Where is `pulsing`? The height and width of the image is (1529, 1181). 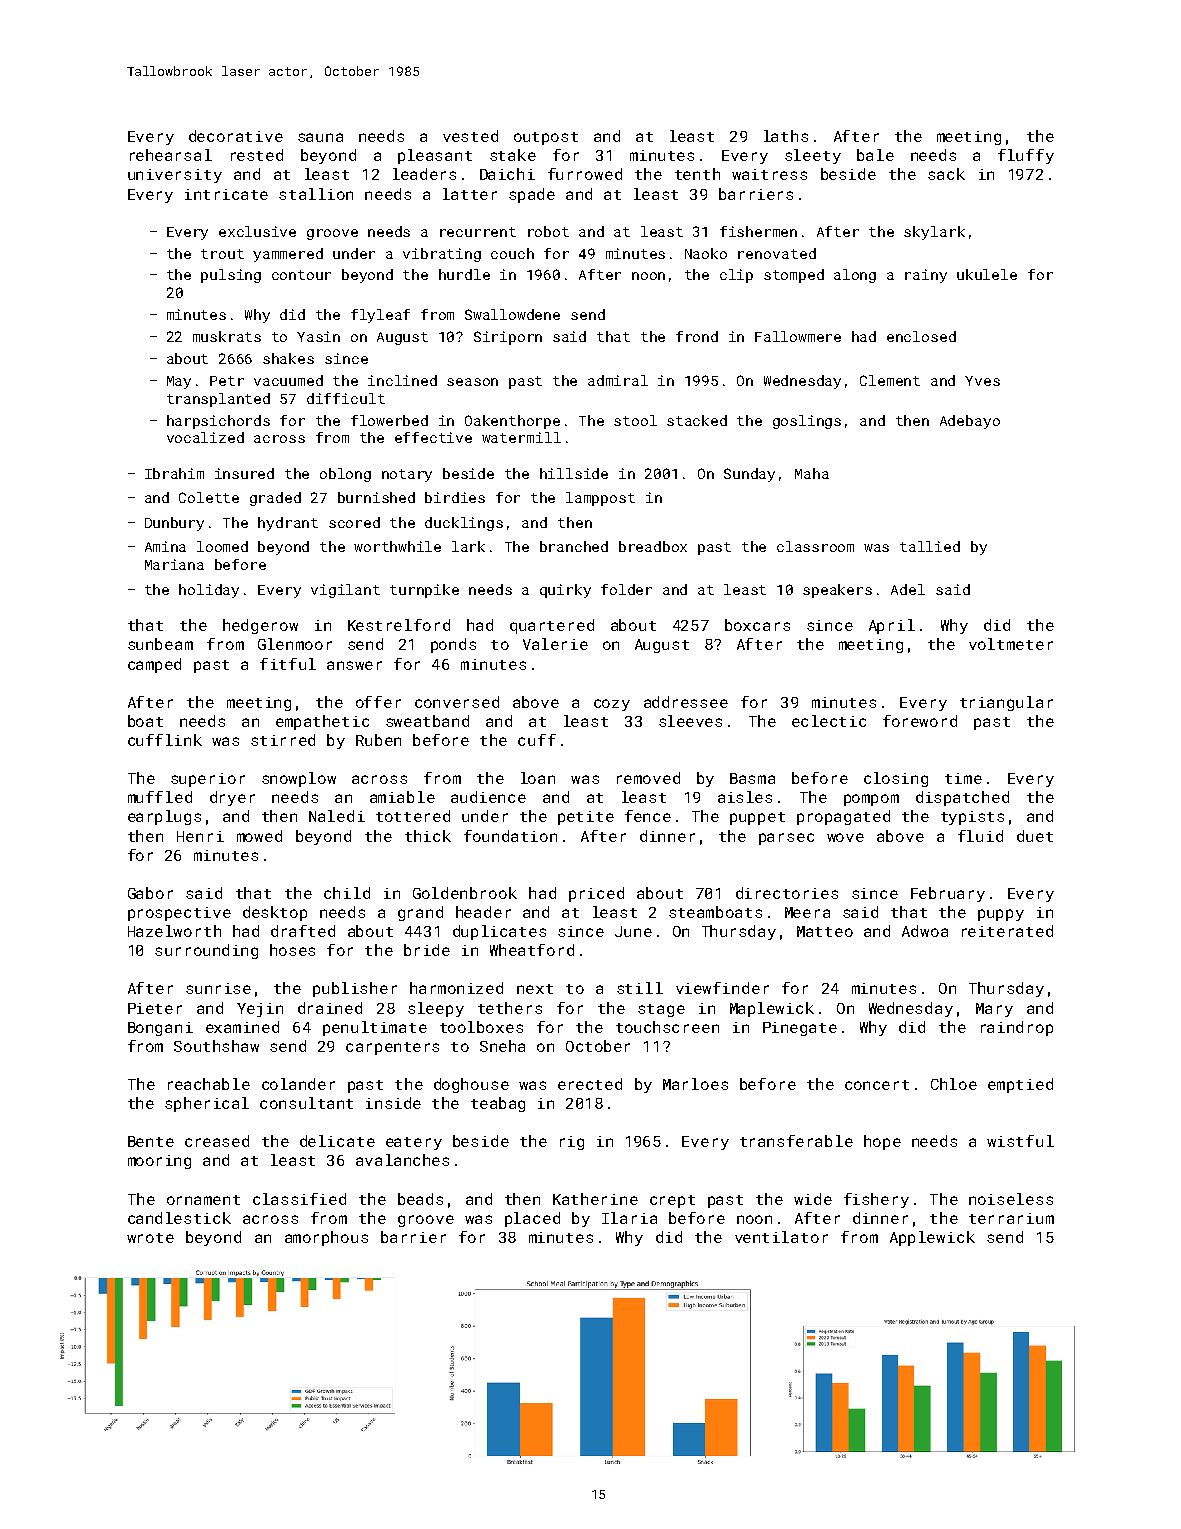 pulsing is located at coordinates (231, 276).
